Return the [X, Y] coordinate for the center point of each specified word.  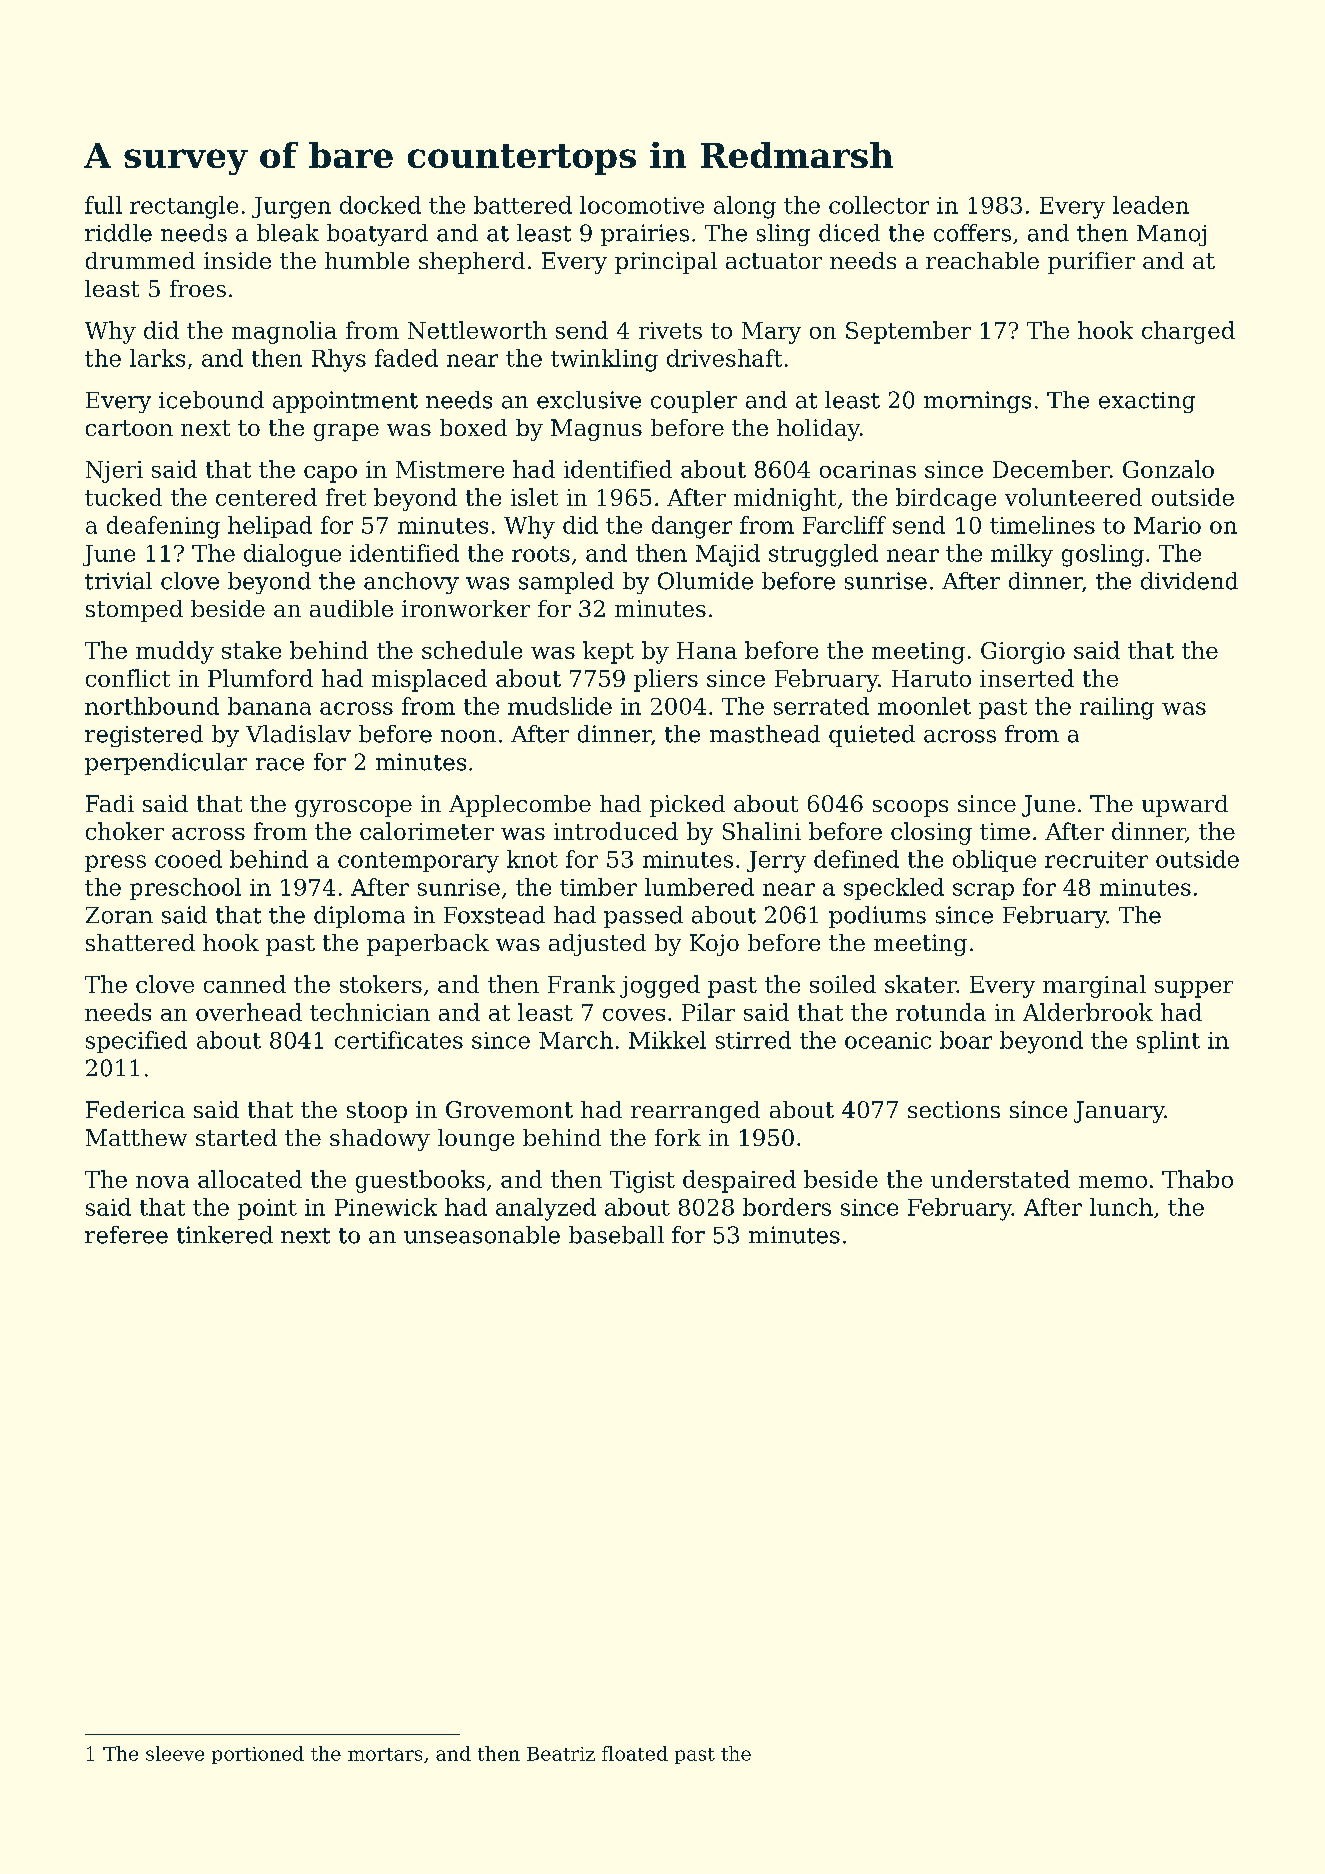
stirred [753, 1040]
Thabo [1197, 1179]
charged [1188, 332]
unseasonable [482, 1235]
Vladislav [298, 734]
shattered [140, 942]
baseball [616, 1235]
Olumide [705, 581]
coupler [694, 402]
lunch [1121, 1207]
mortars [385, 1754]
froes [198, 288]
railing [1117, 708]
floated [635, 1753]
